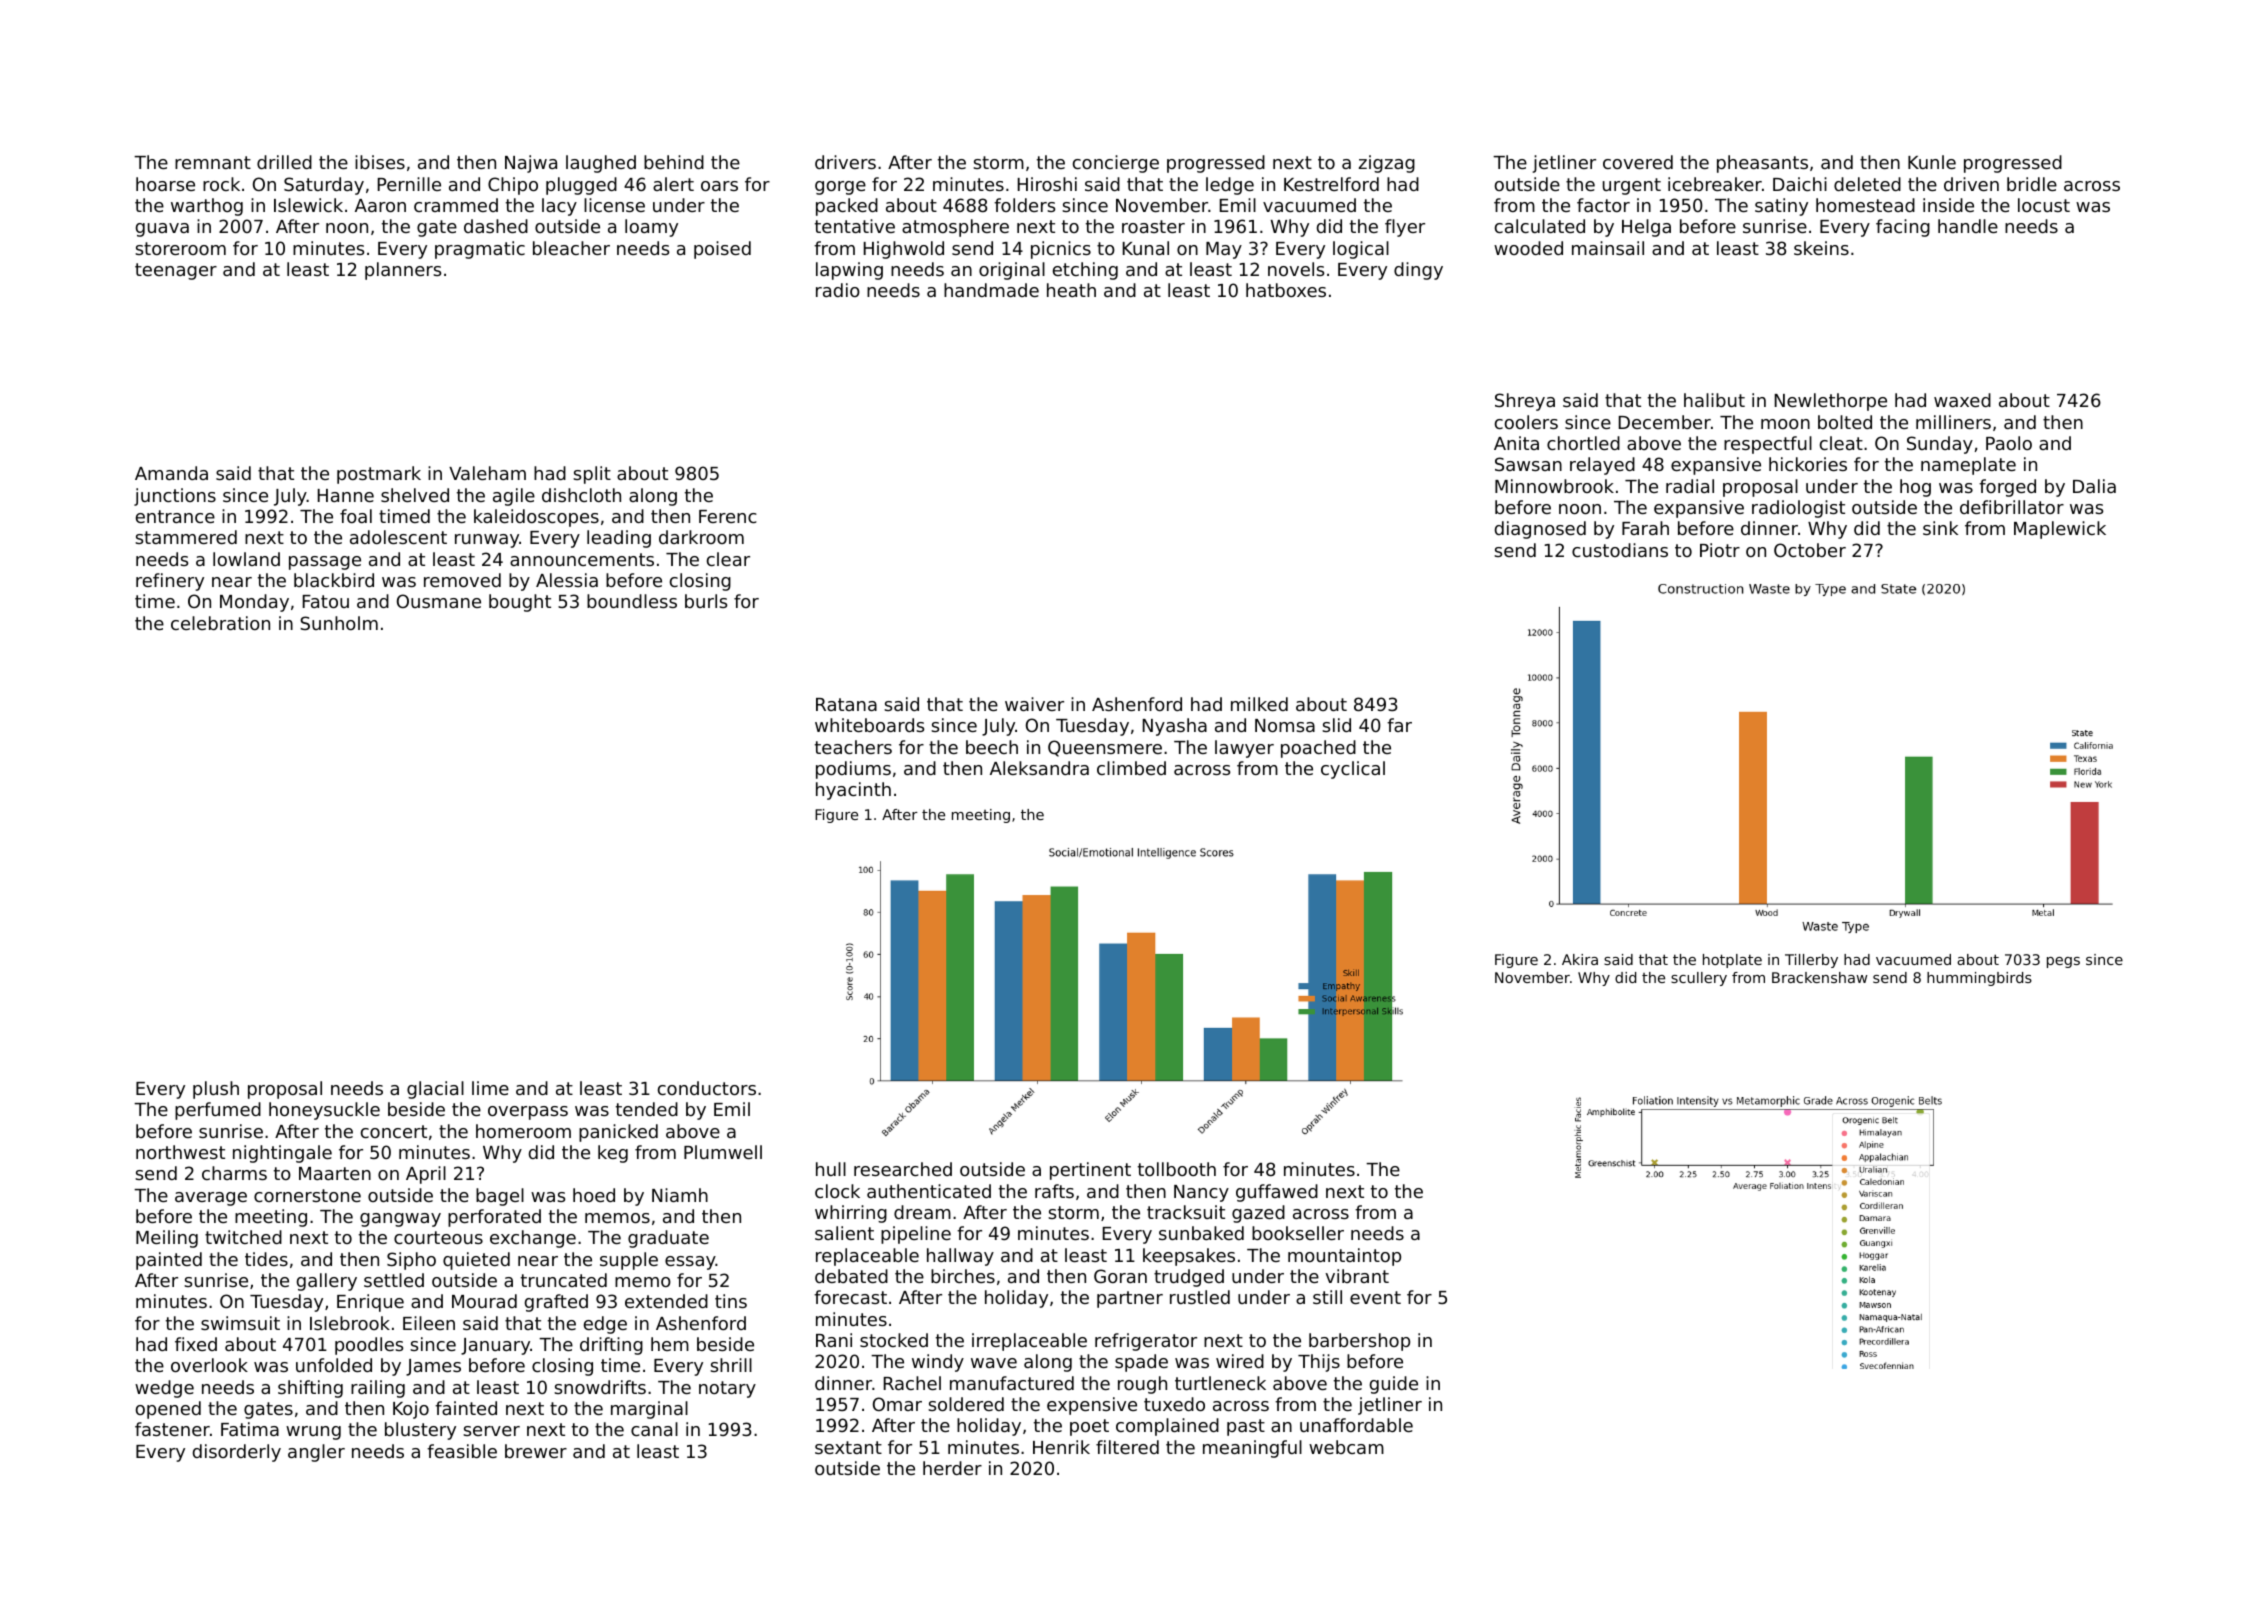 This image has height=1601, width=2264. I want to click on Piotr, so click(1720, 550).
